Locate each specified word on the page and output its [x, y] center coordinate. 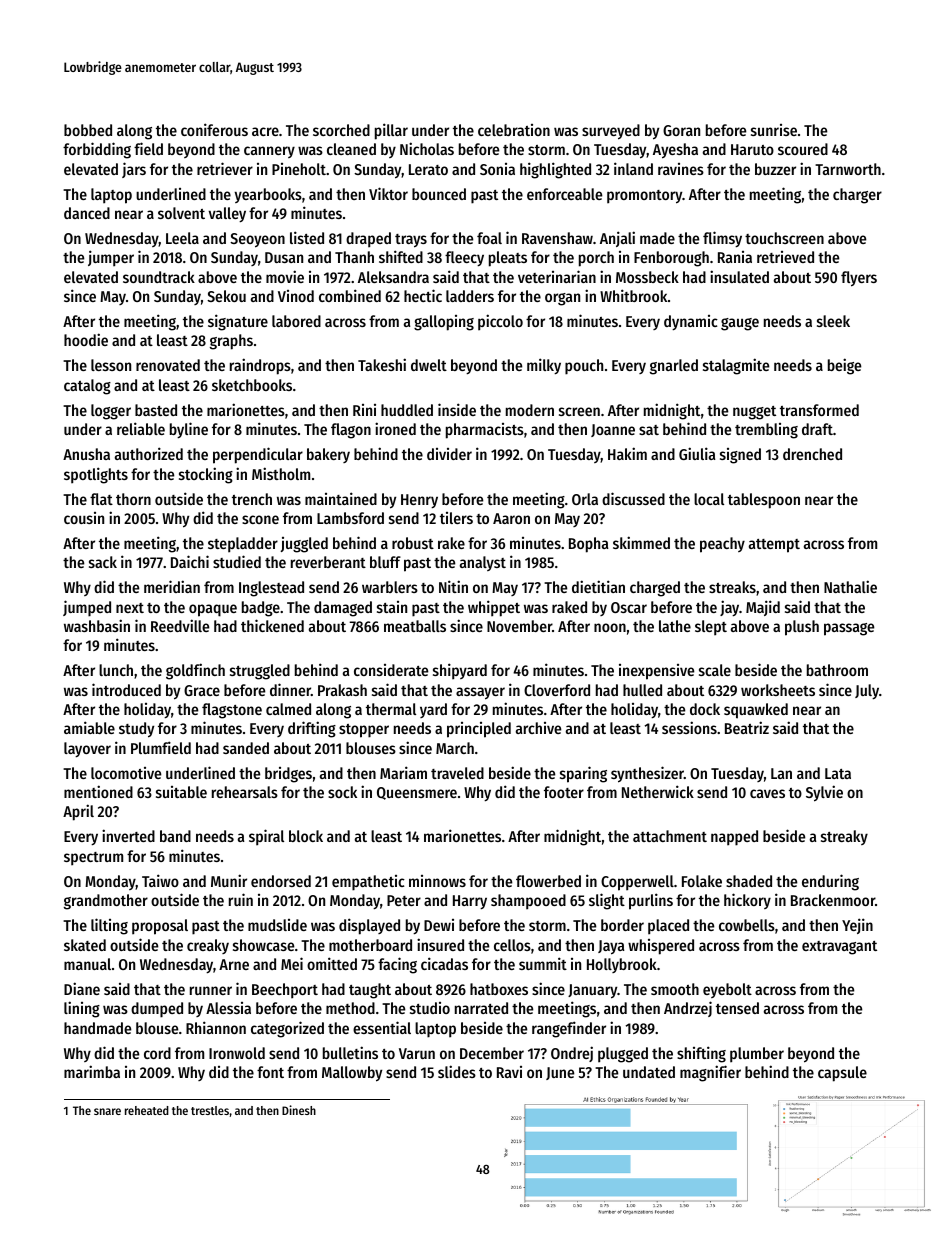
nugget [754, 413]
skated [85, 945]
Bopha [589, 545]
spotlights [96, 475]
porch [596, 259]
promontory [645, 197]
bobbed [88, 130]
